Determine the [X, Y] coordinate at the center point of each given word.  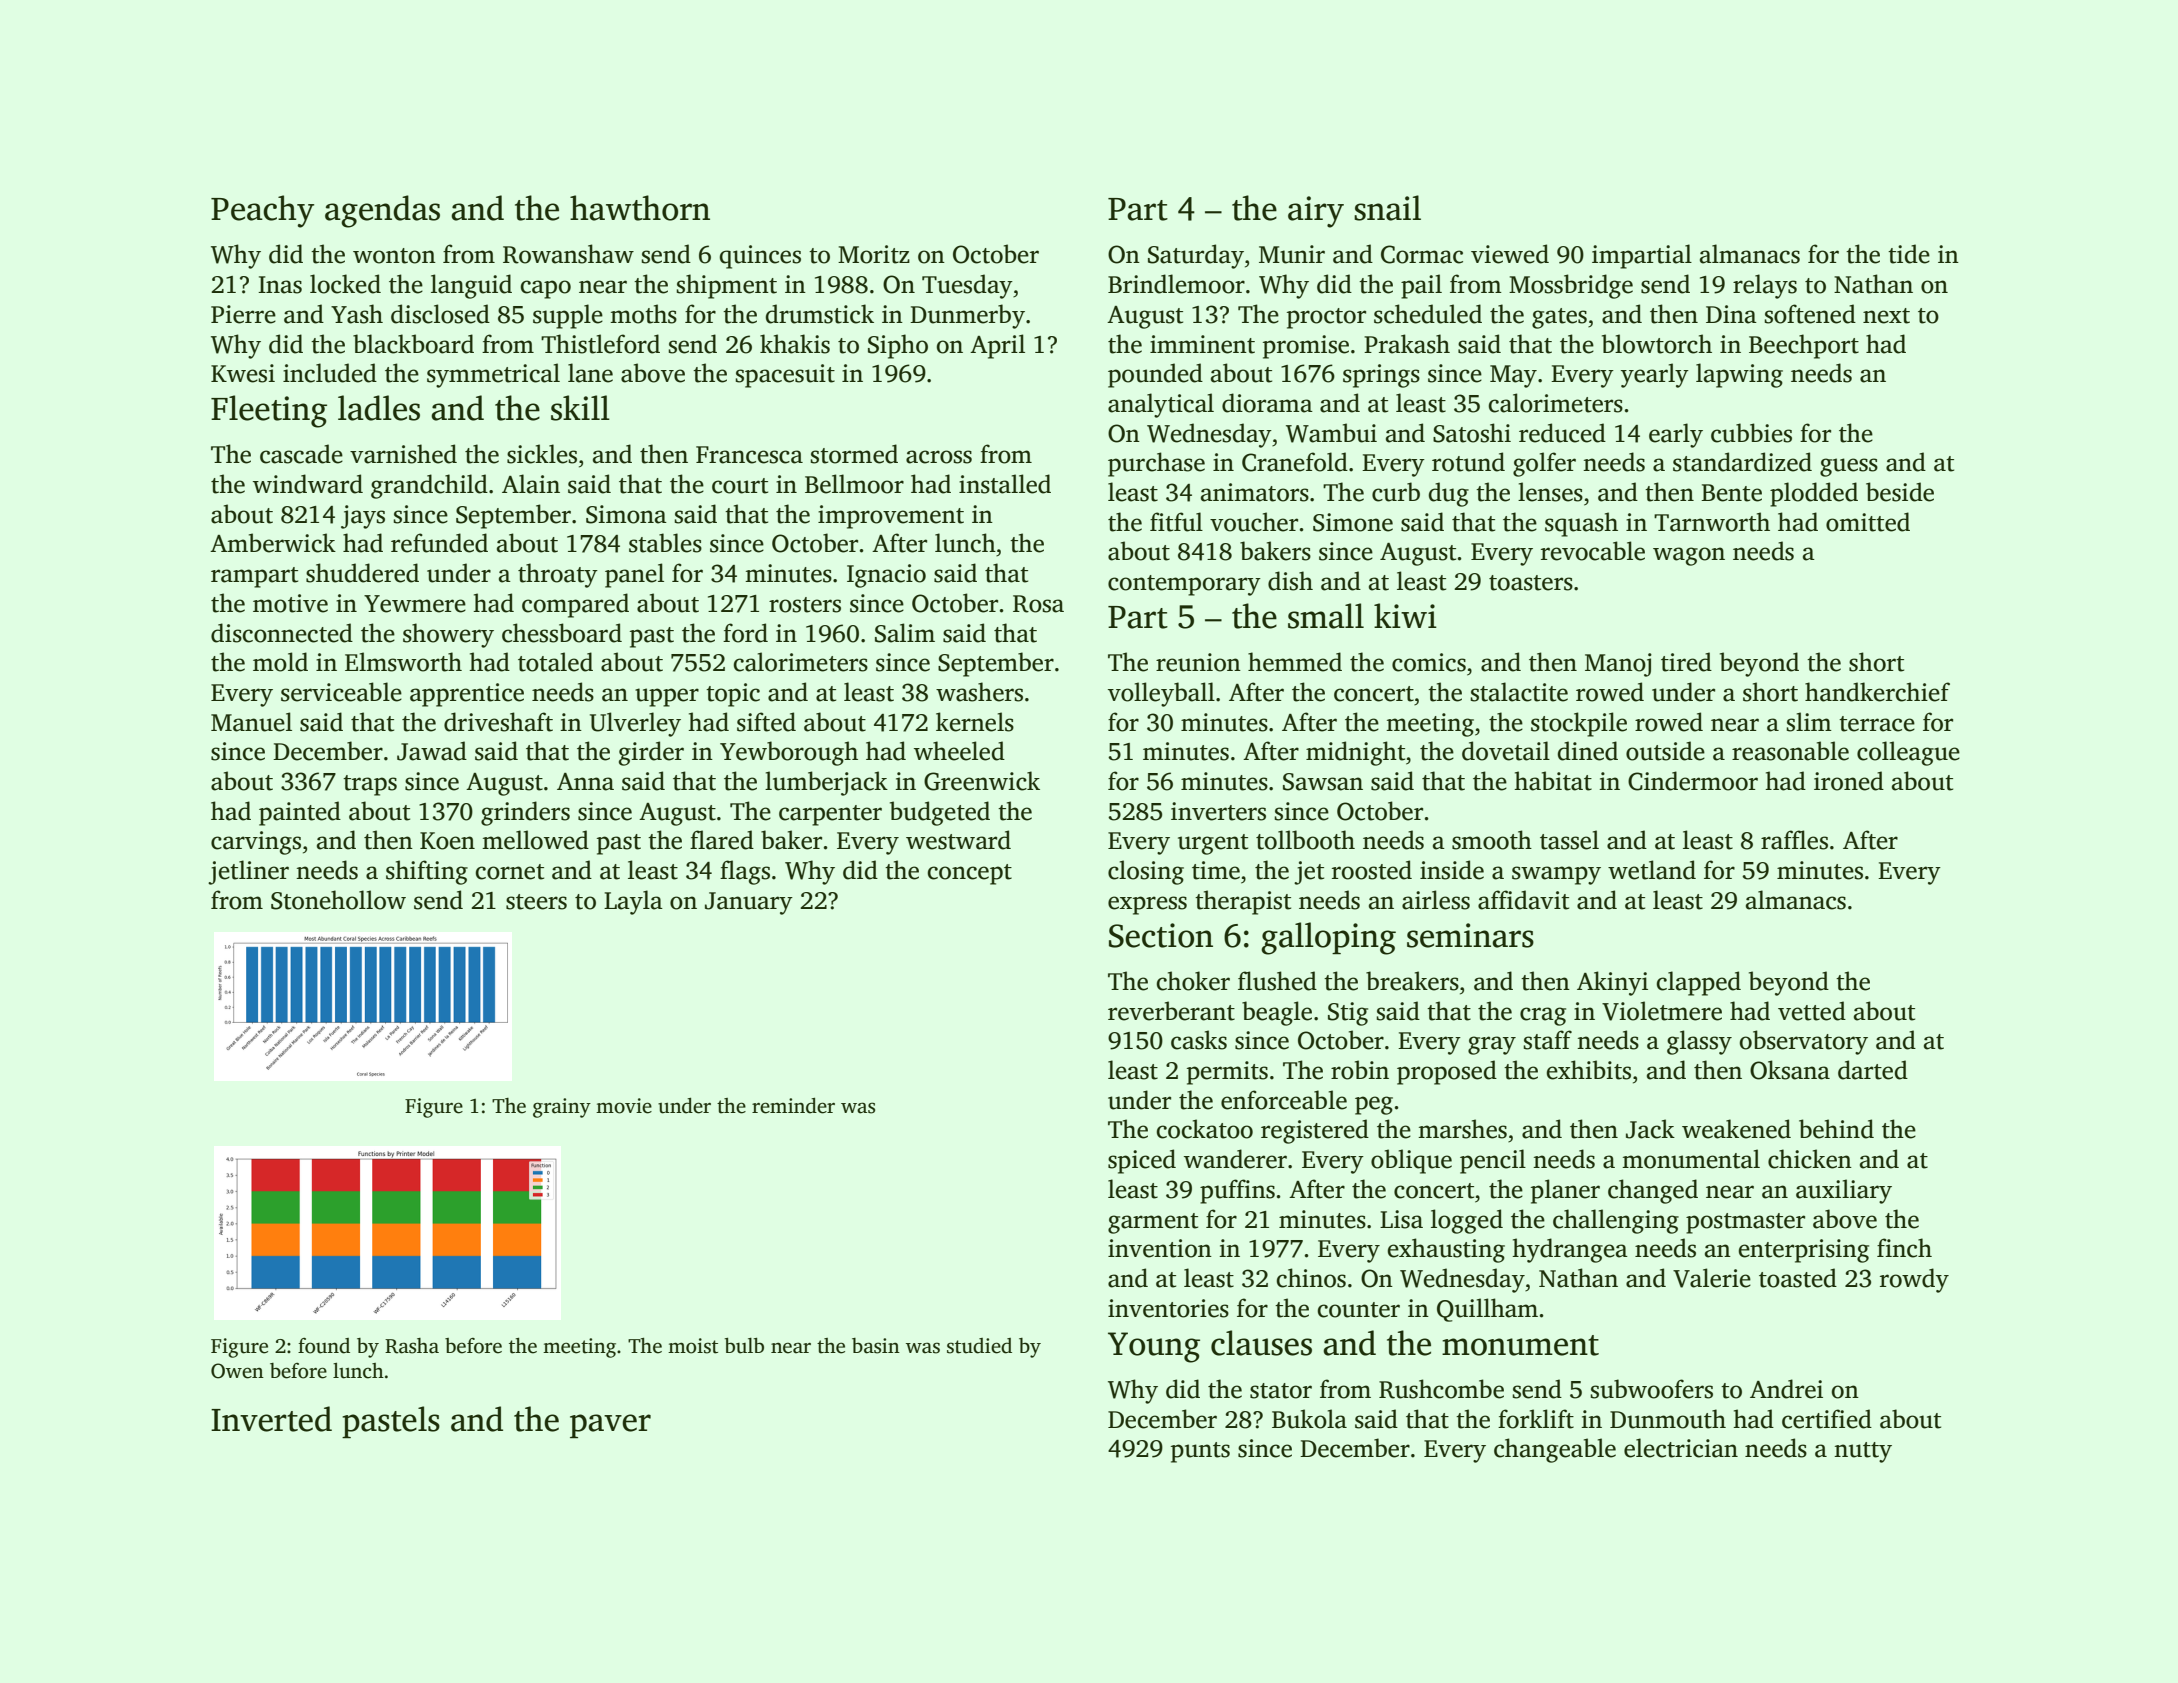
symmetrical [493, 375]
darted [1873, 1070]
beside [1900, 492]
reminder [793, 1106]
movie [624, 1106]
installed [1005, 484]
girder [651, 753]
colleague [1908, 753]
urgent [1213, 844]
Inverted [271, 1419]
